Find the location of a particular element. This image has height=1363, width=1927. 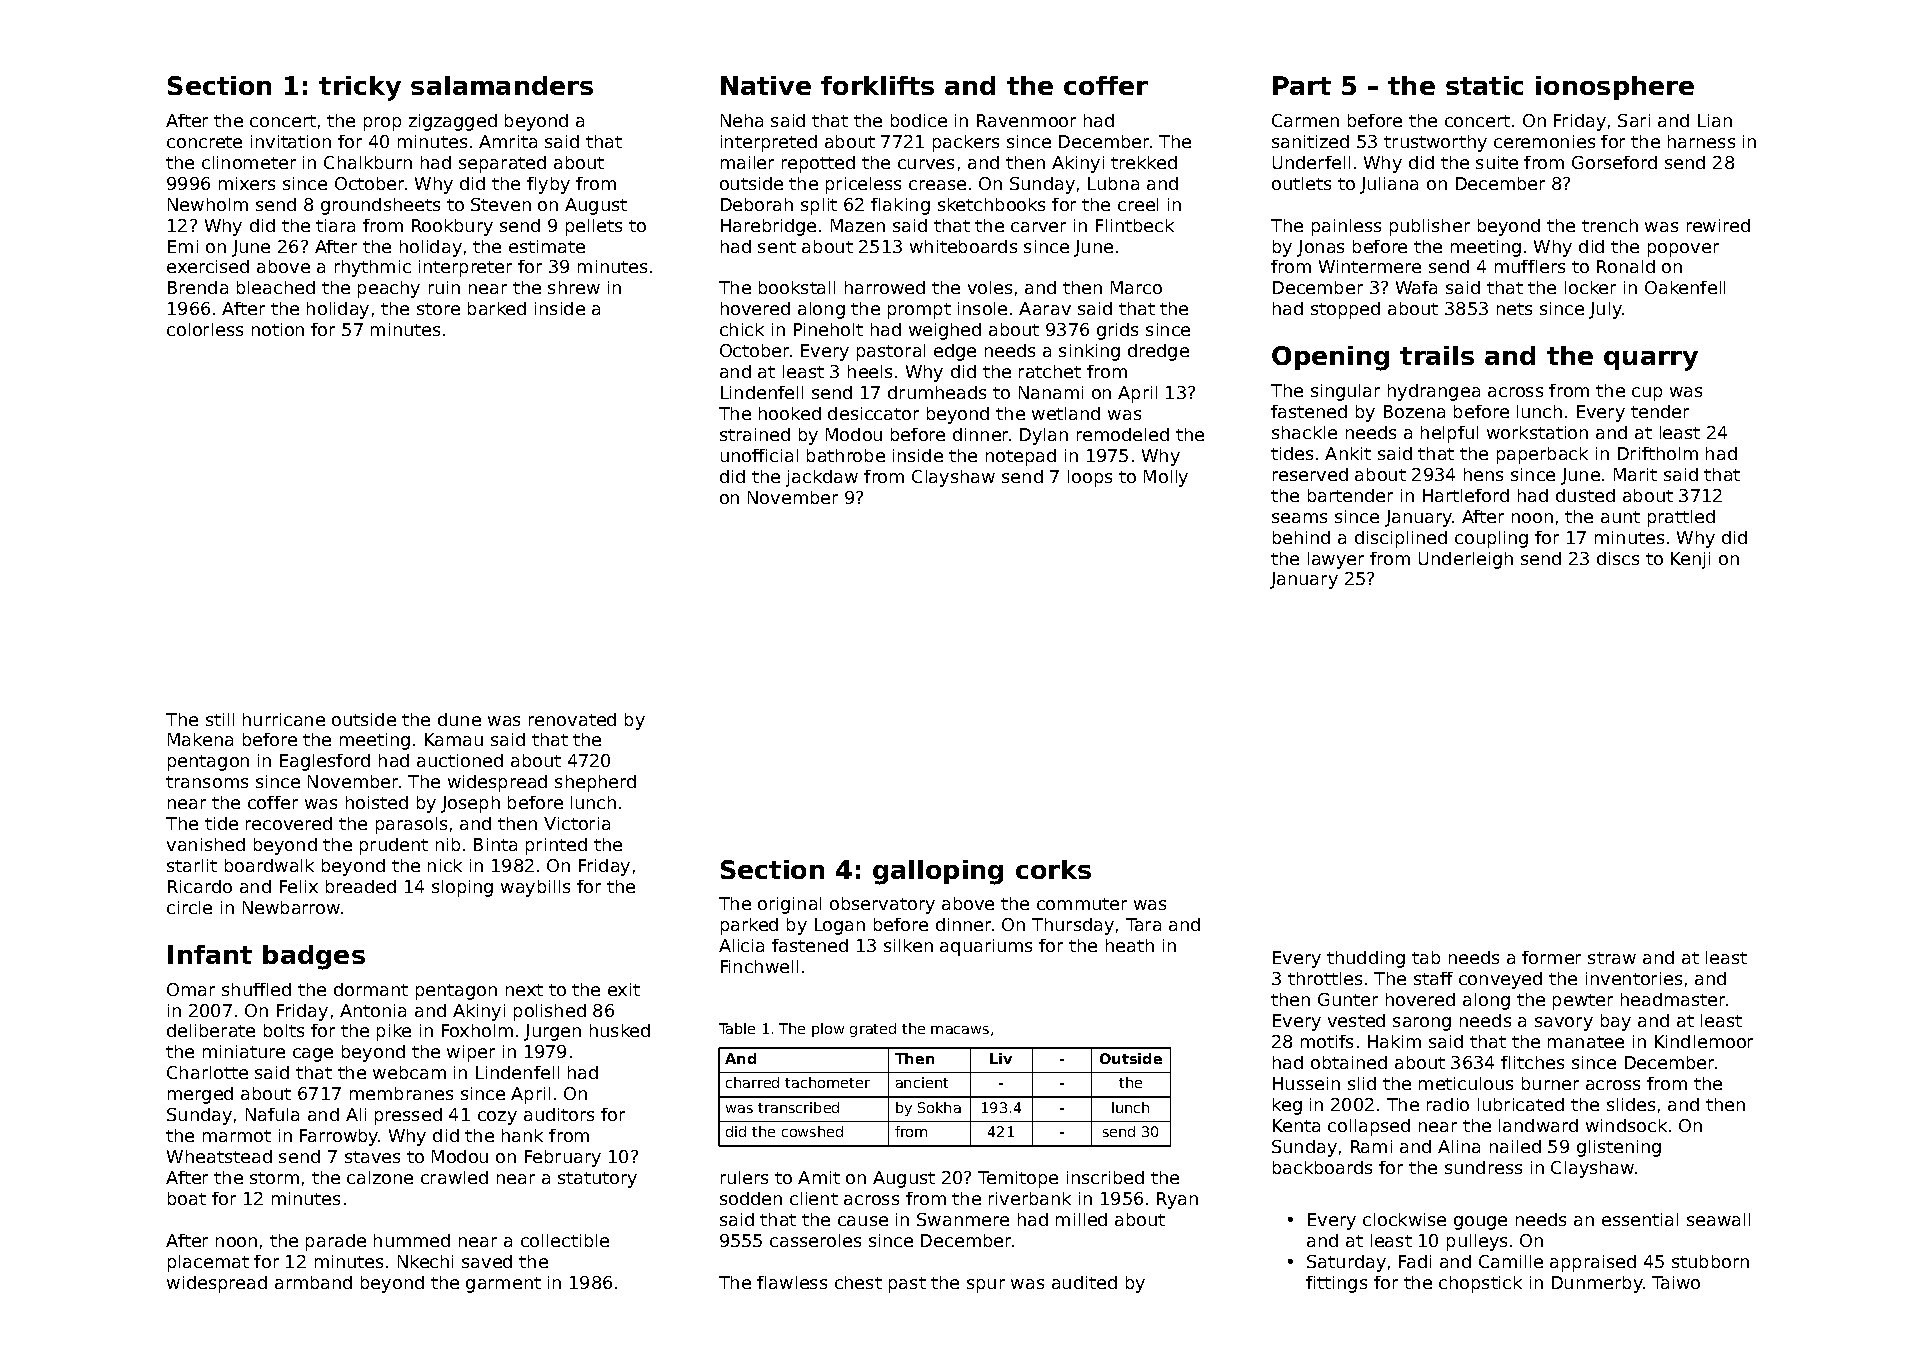

lawyer is located at coordinates (1336, 560).
